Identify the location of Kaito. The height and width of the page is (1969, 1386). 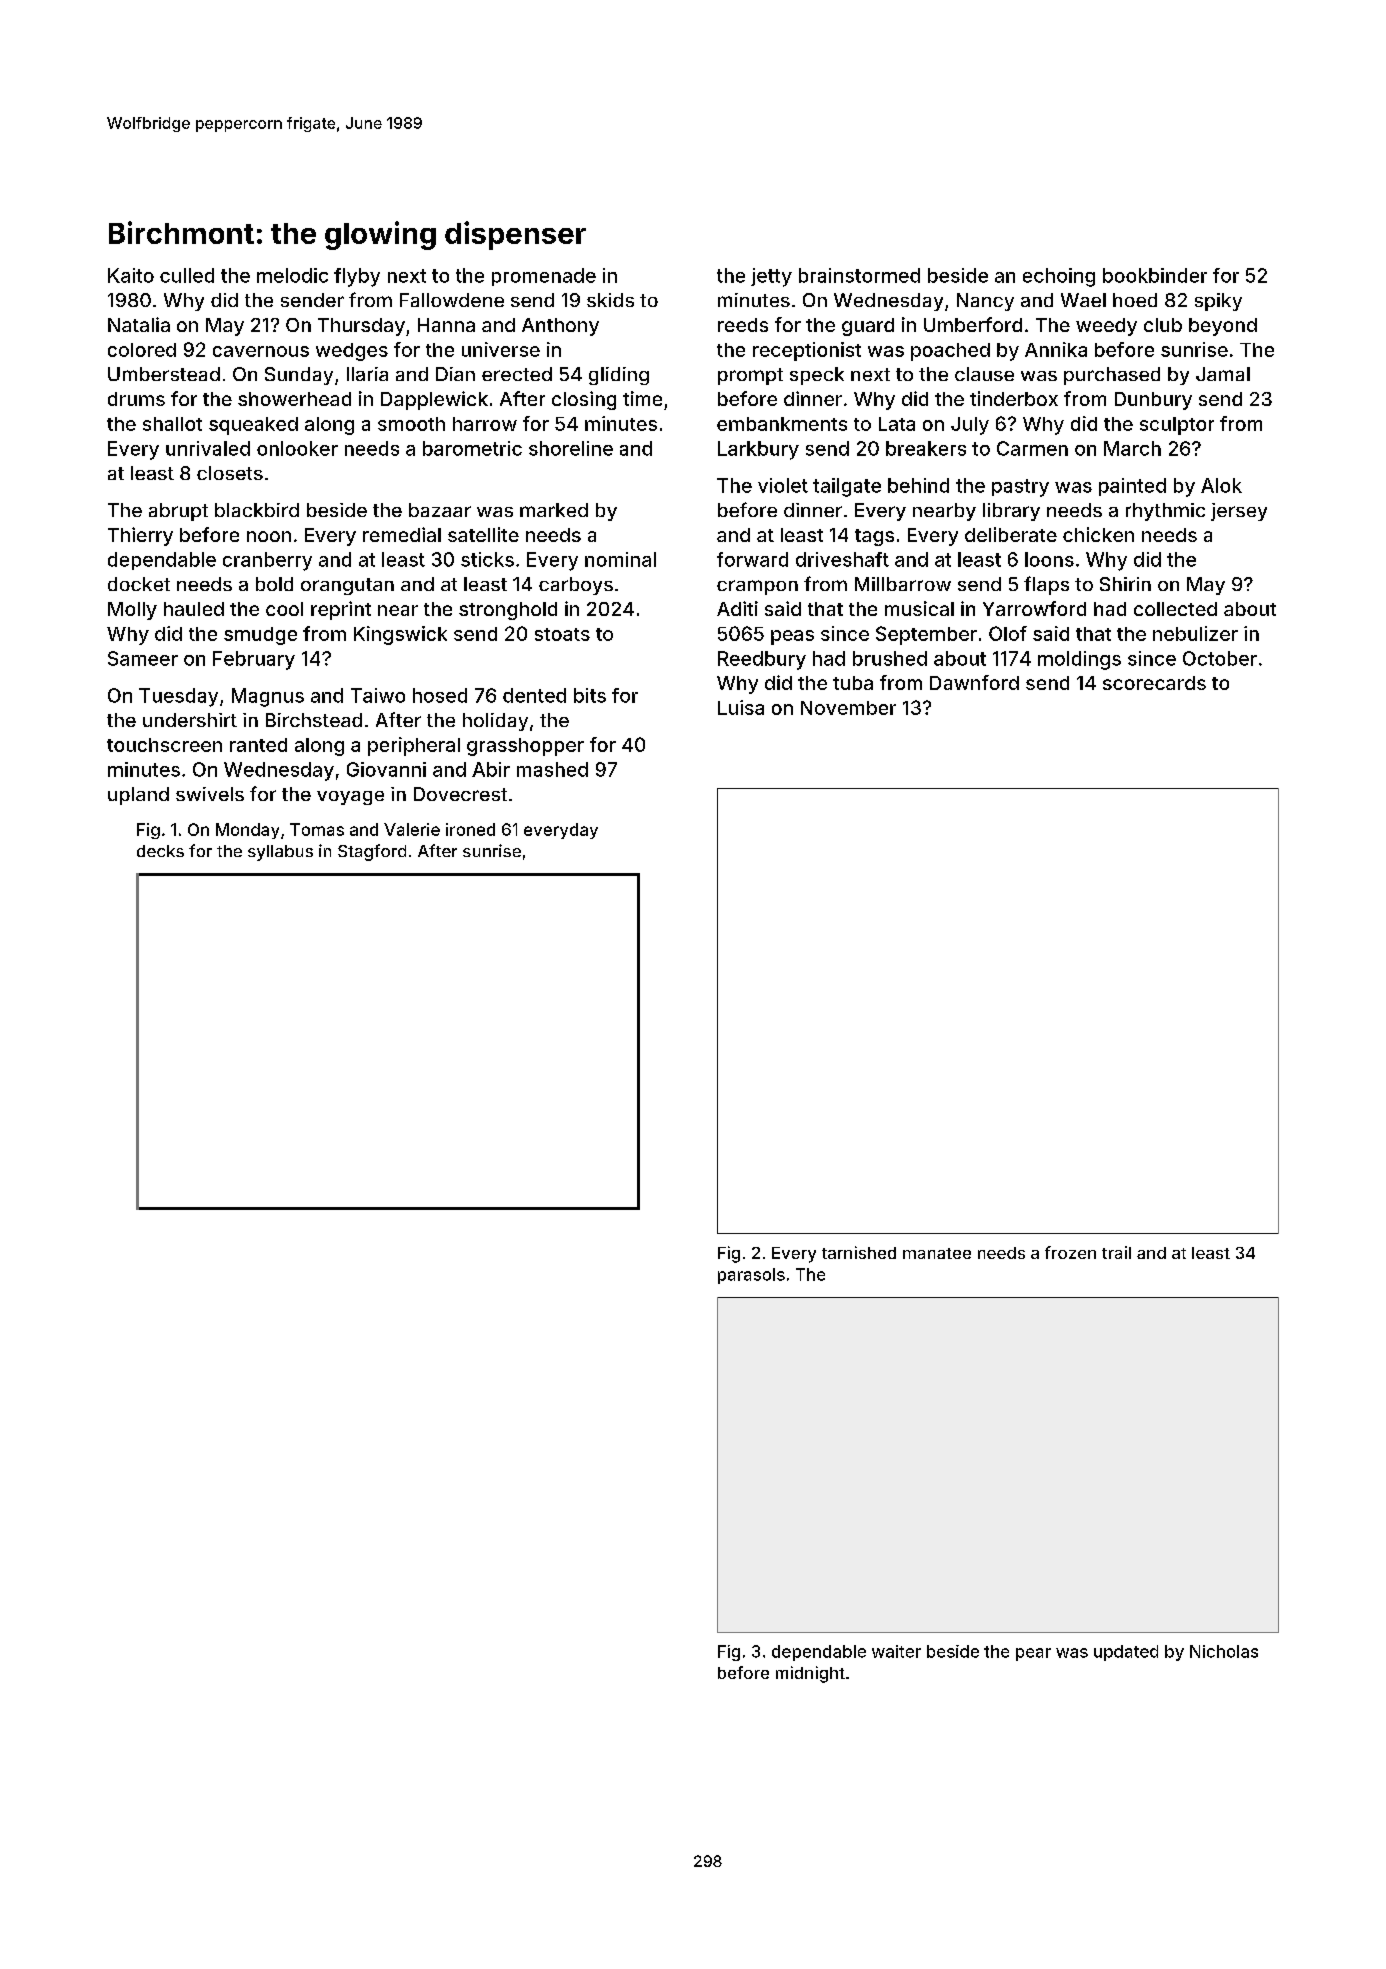
(131, 275).
